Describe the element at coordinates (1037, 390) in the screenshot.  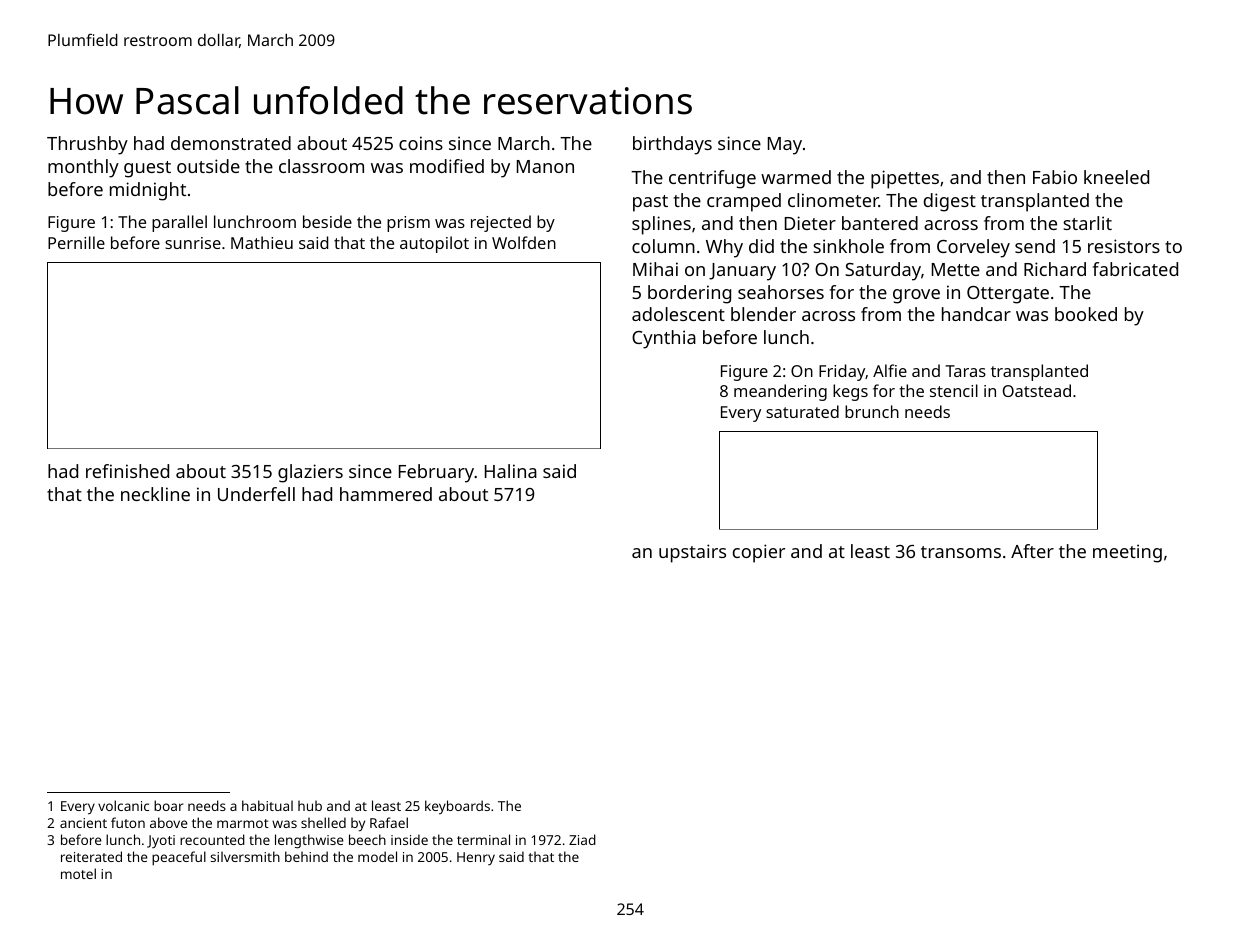
I see `Oatstead` at that location.
